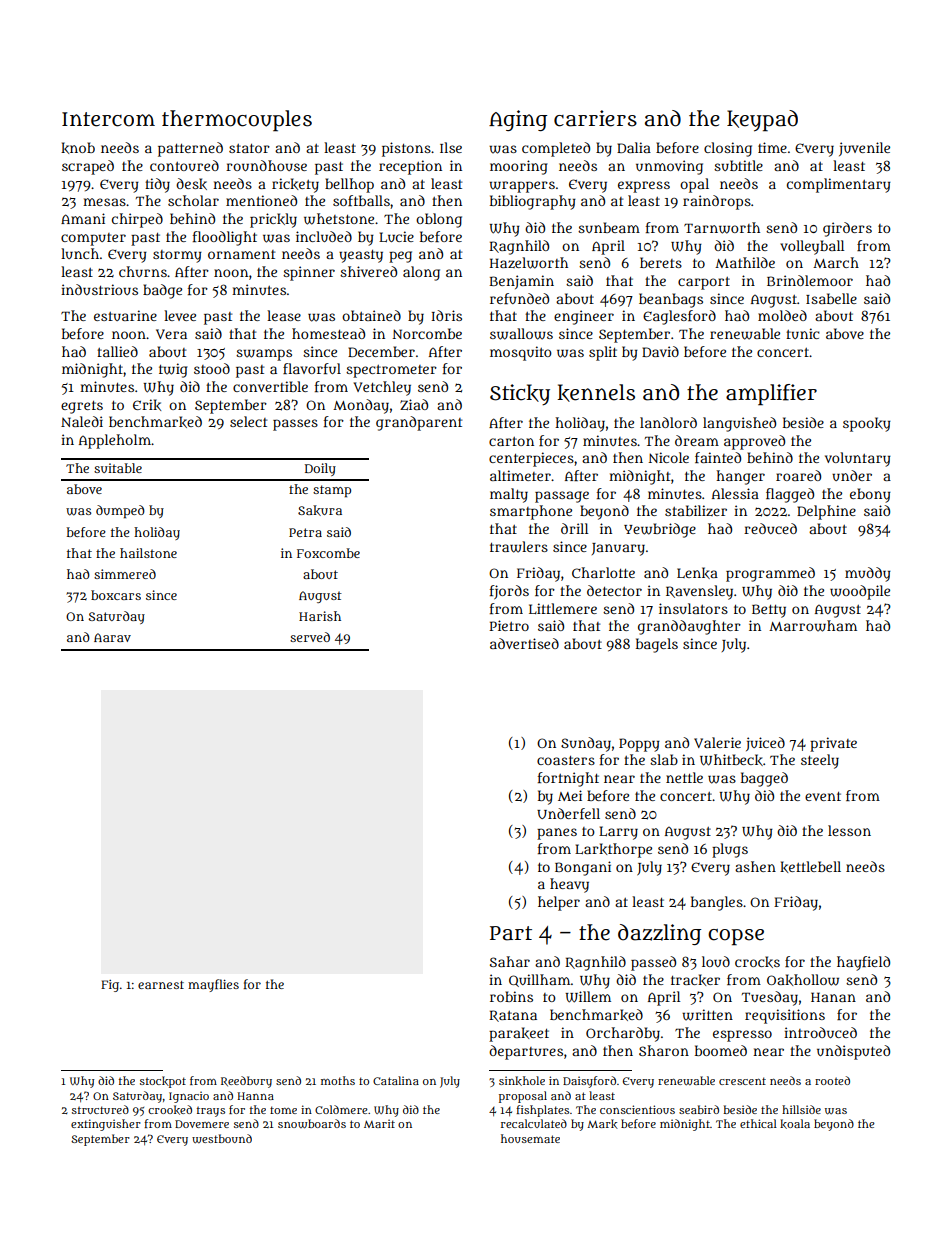 This document has height=1233, width=952. Describe the element at coordinates (213, 985) in the document. I see `mayflies` at that location.
